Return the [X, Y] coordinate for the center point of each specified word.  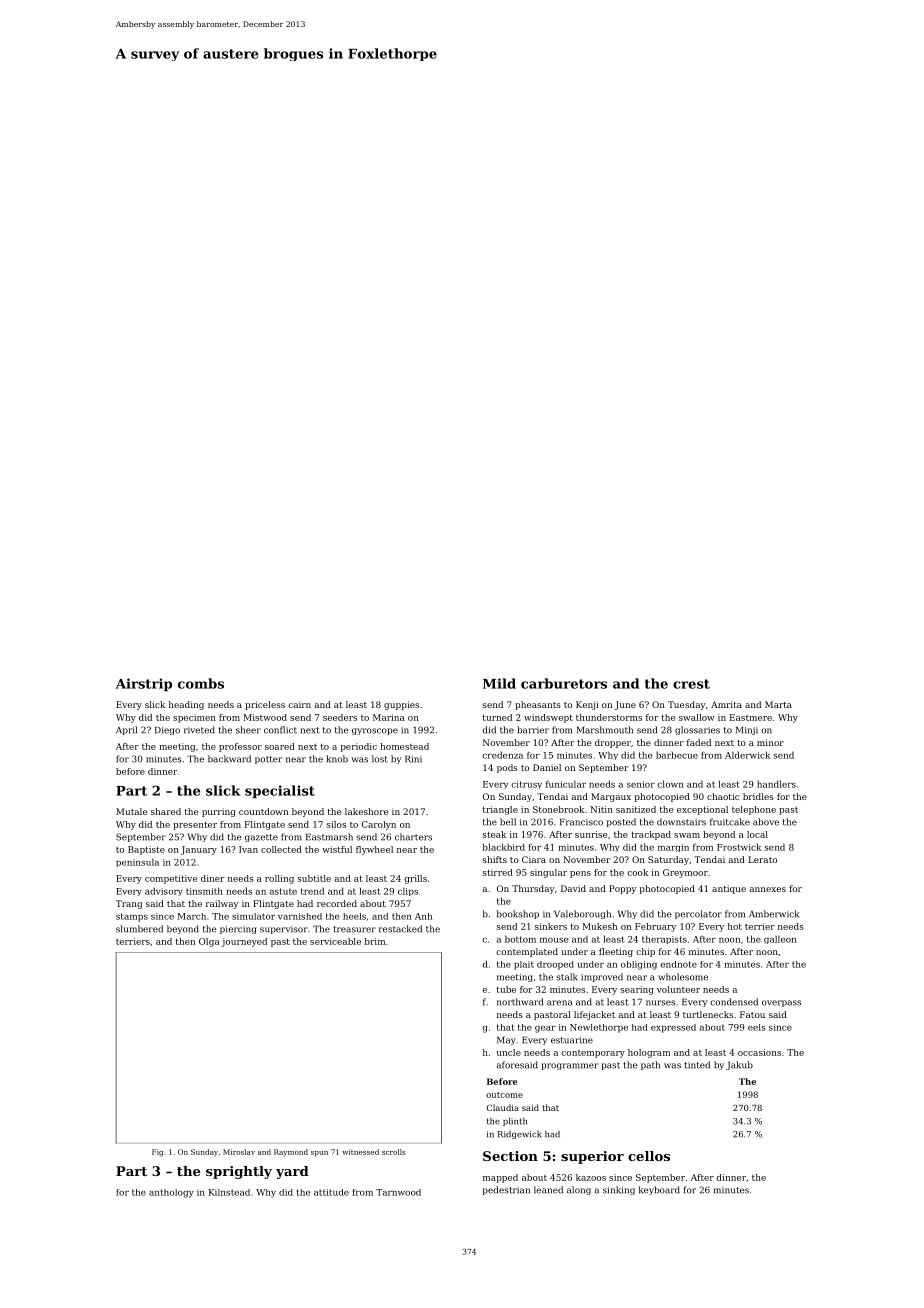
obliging [639, 965]
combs [201, 683]
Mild [499, 683]
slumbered [139, 929]
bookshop [518, 914]
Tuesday [686, 705]
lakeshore [366, 811]
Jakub [739, 1065]
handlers [776, 784]
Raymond [291, 1153]
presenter [195, 825]
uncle [509, 1052]
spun [319, 1154]
